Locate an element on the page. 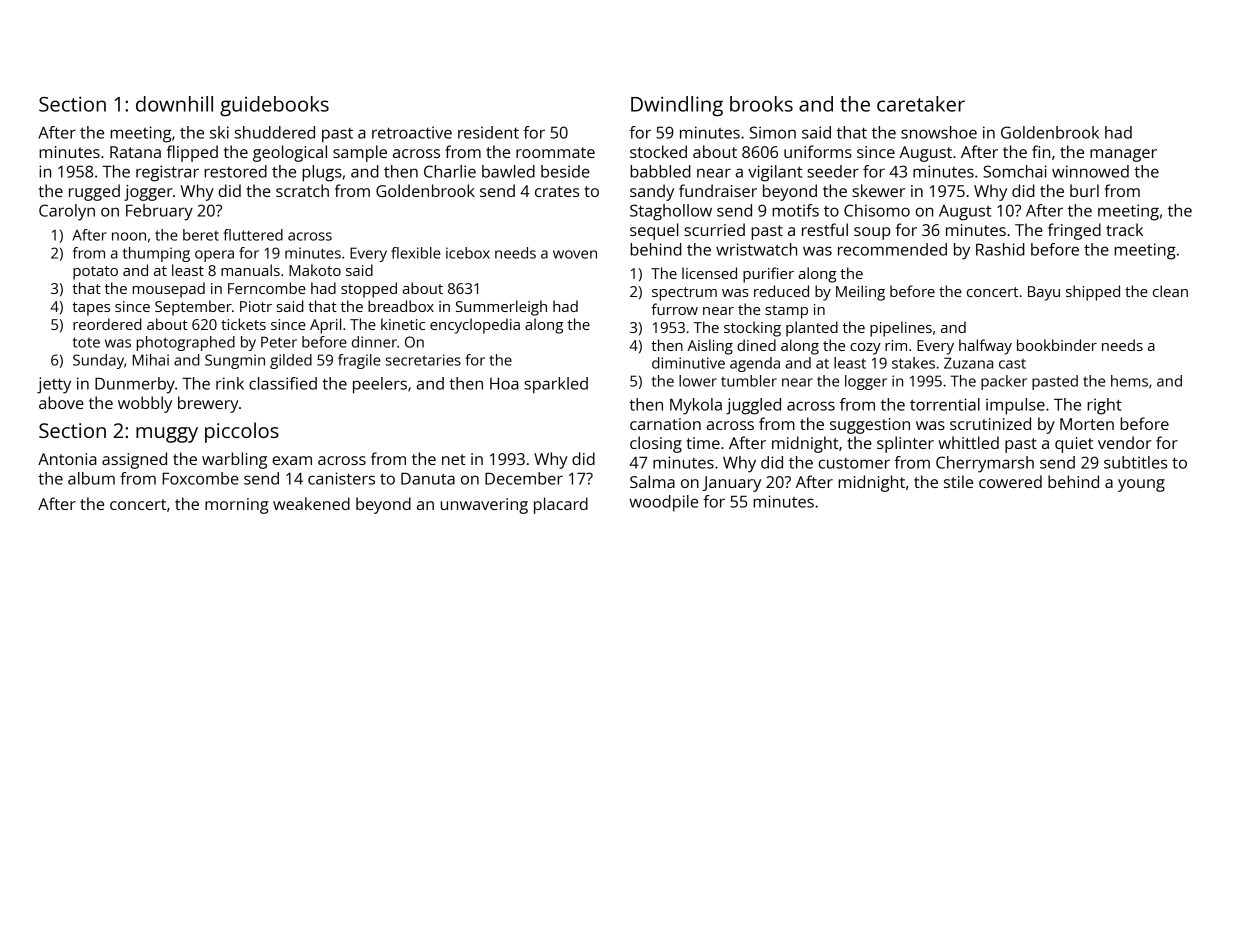  caretaker is located at coordinates (921, 104).
